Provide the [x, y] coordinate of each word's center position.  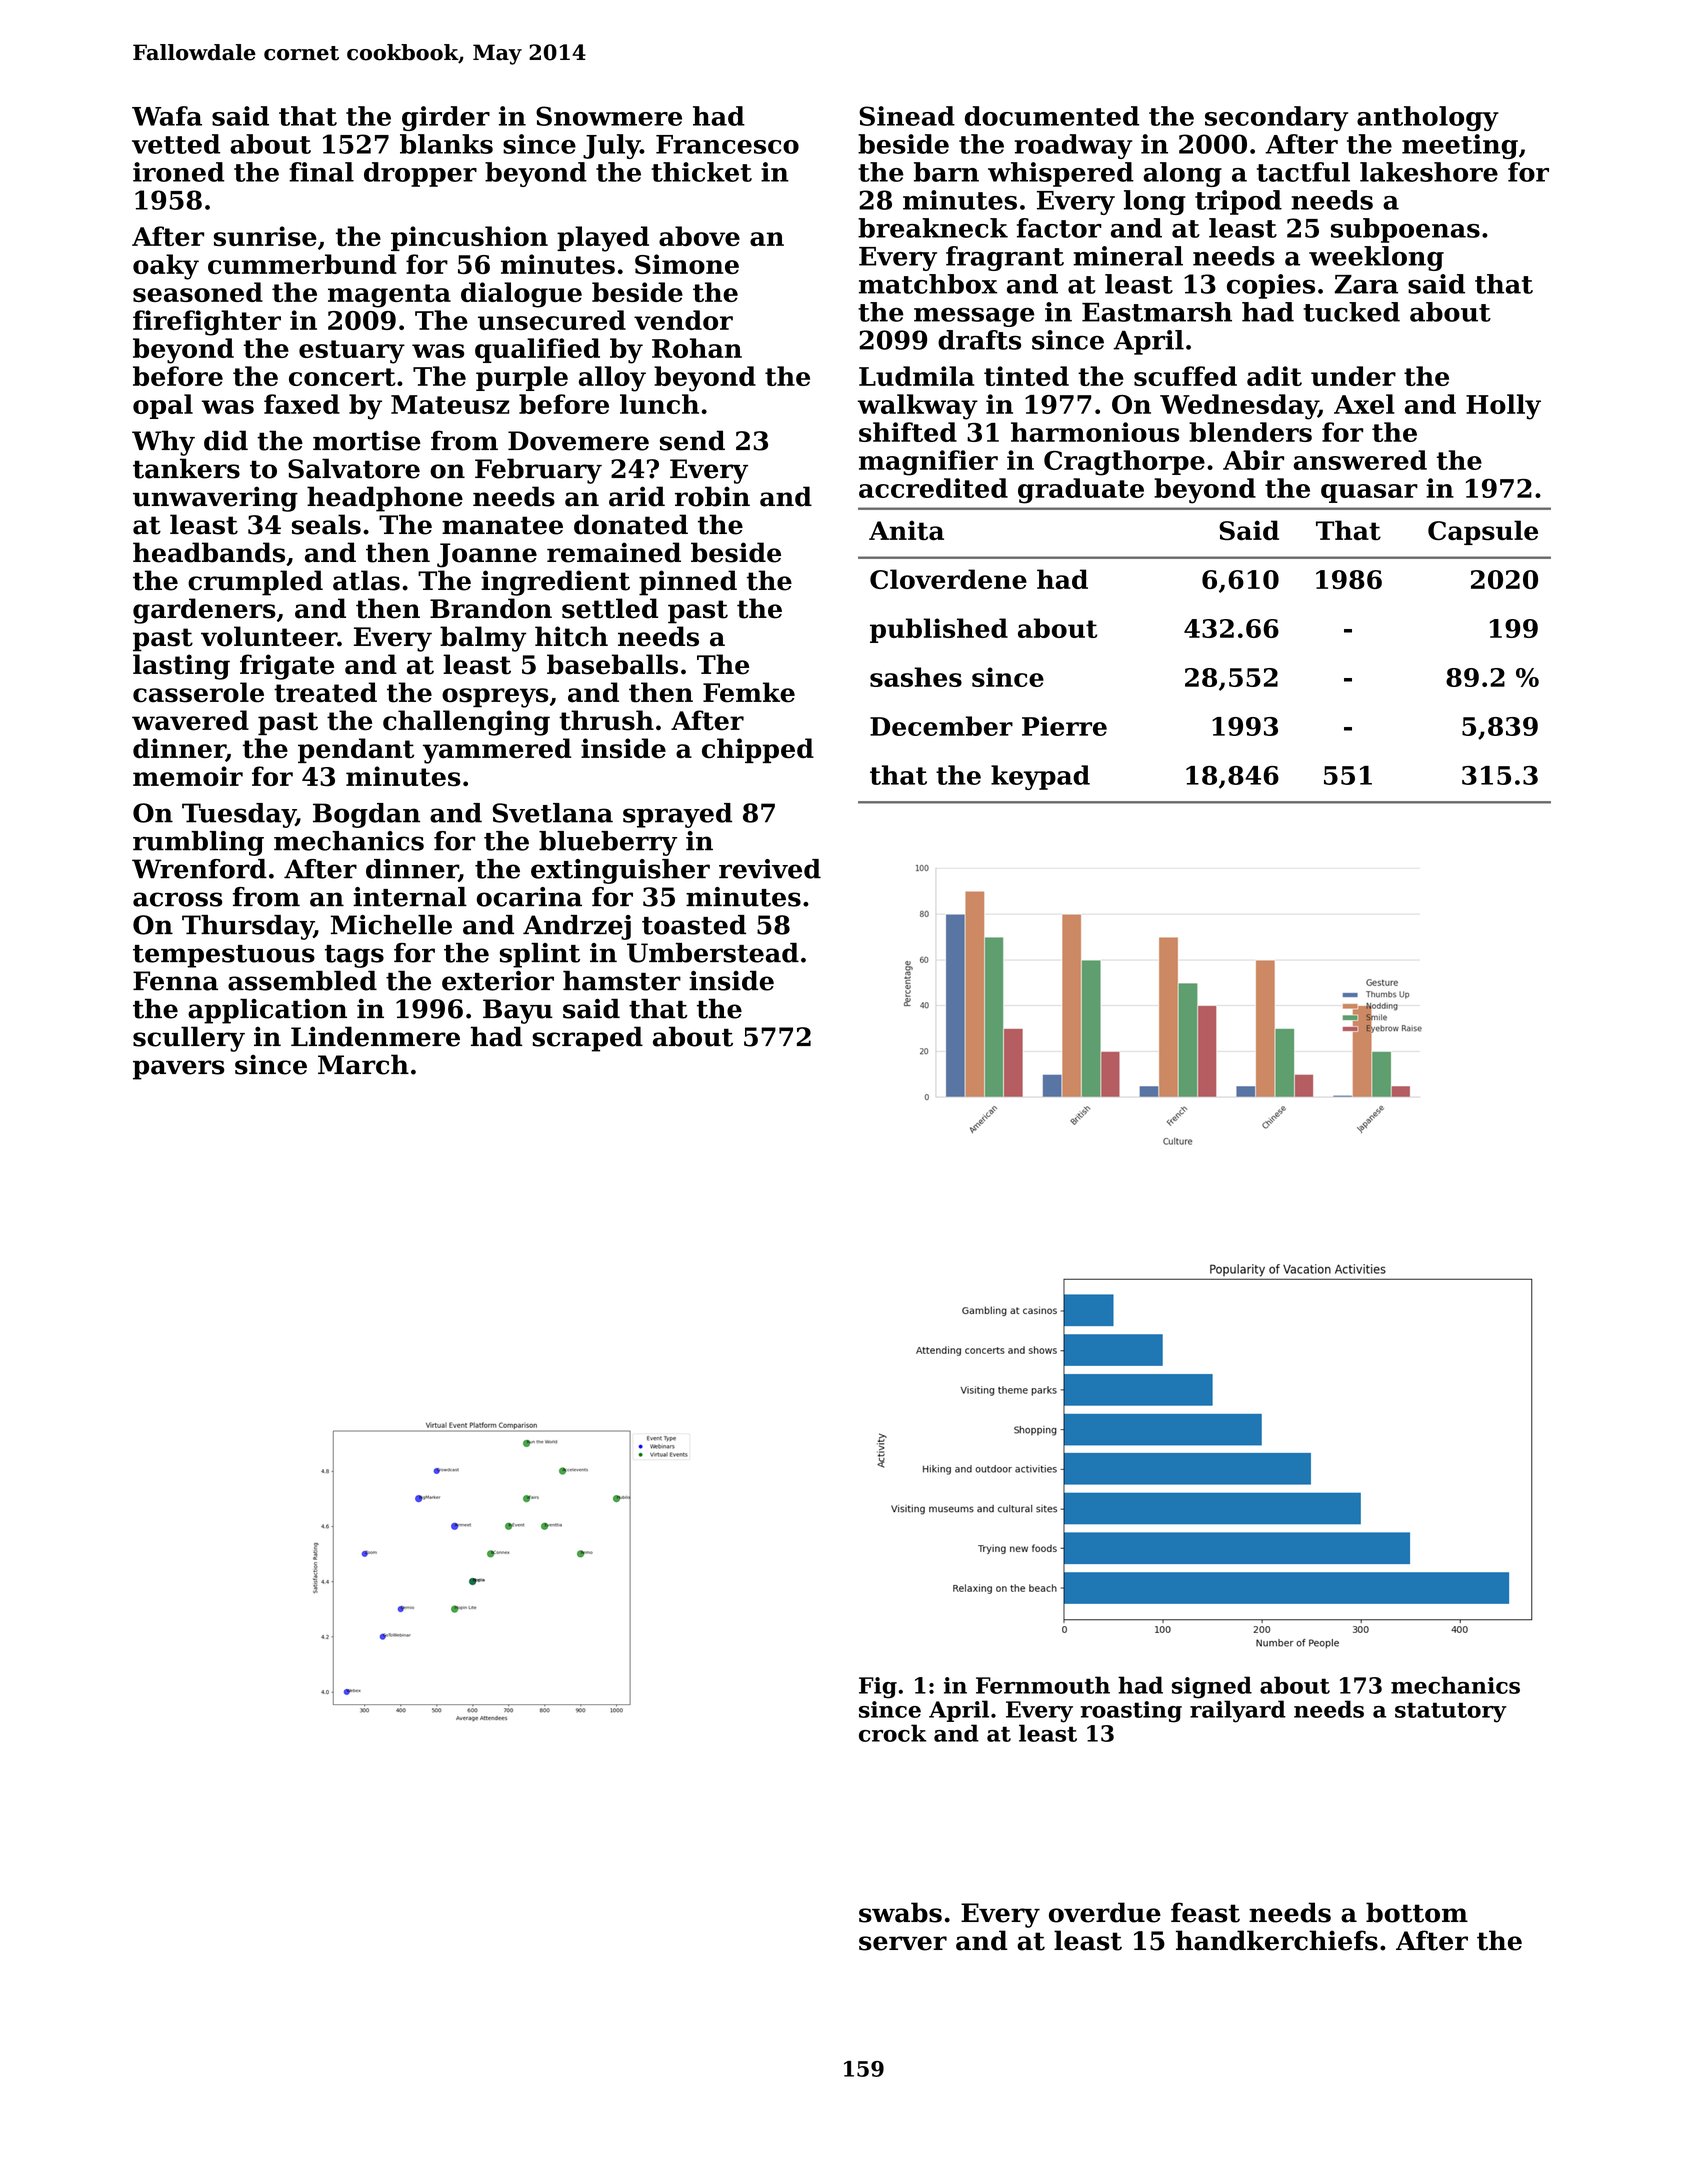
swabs [900, 1912]
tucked [1351, 312]
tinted [1026, 376]
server [903, 1943]
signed [1212, 1687]
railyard [1238, 1711]
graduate [1081, 491]
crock [892, 1733]
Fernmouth [1043, 1685]
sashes [916, 677]
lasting [181, 667]
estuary [352, 352]
